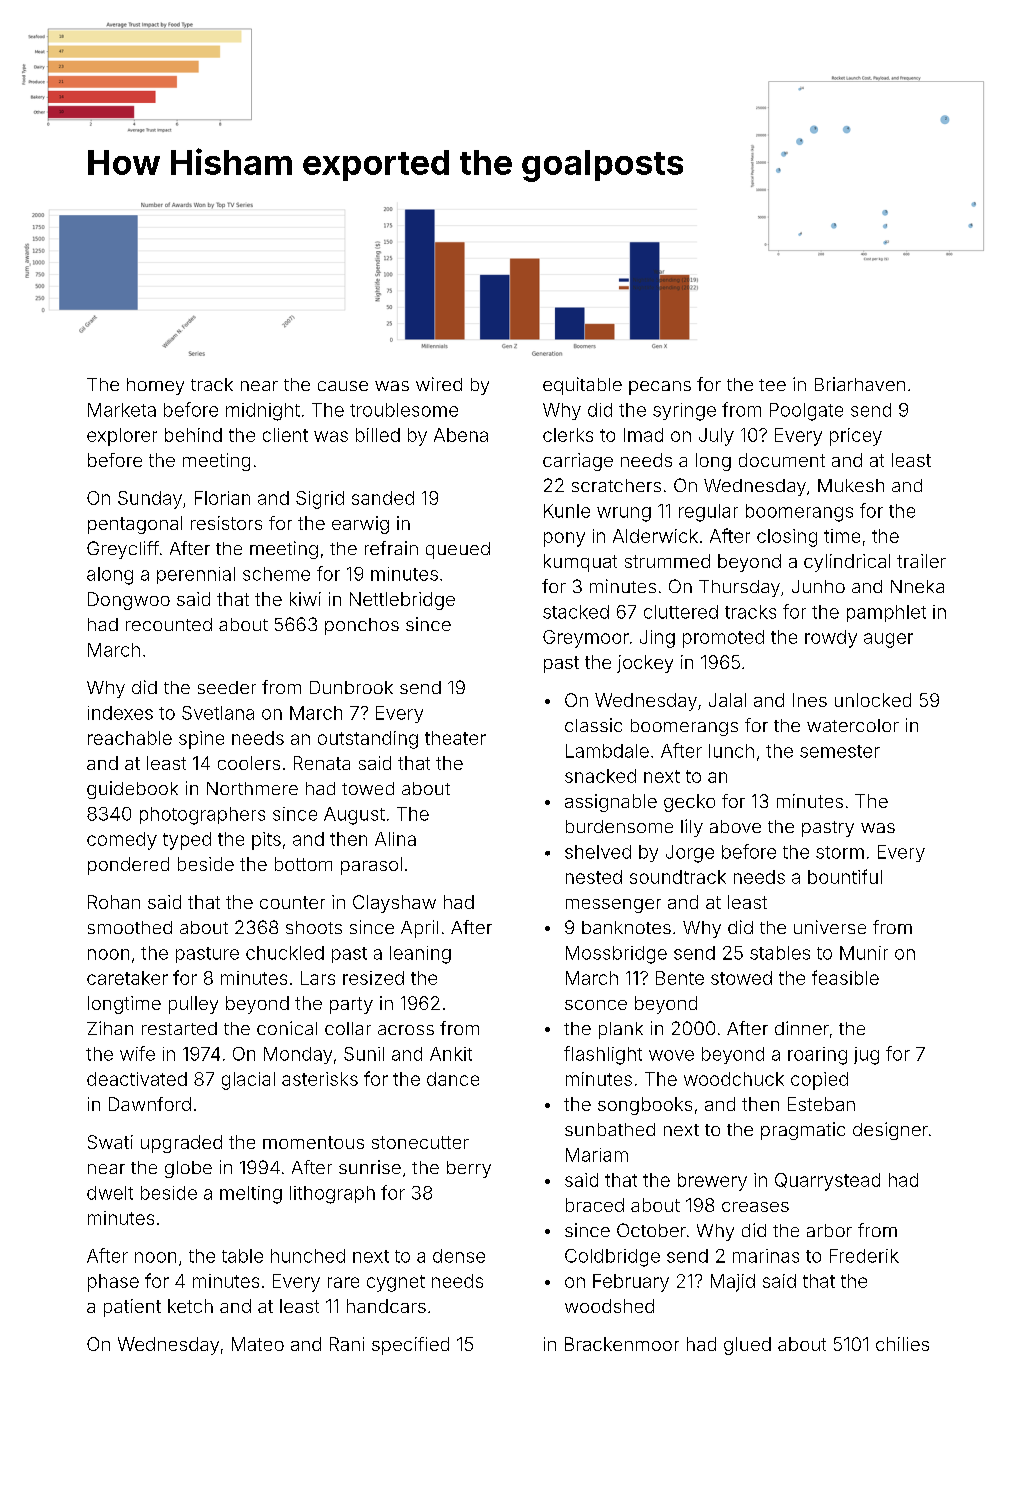  Describe the element at coordinates (727, 700) in the screenshot. I see `Jalal` at that location.
